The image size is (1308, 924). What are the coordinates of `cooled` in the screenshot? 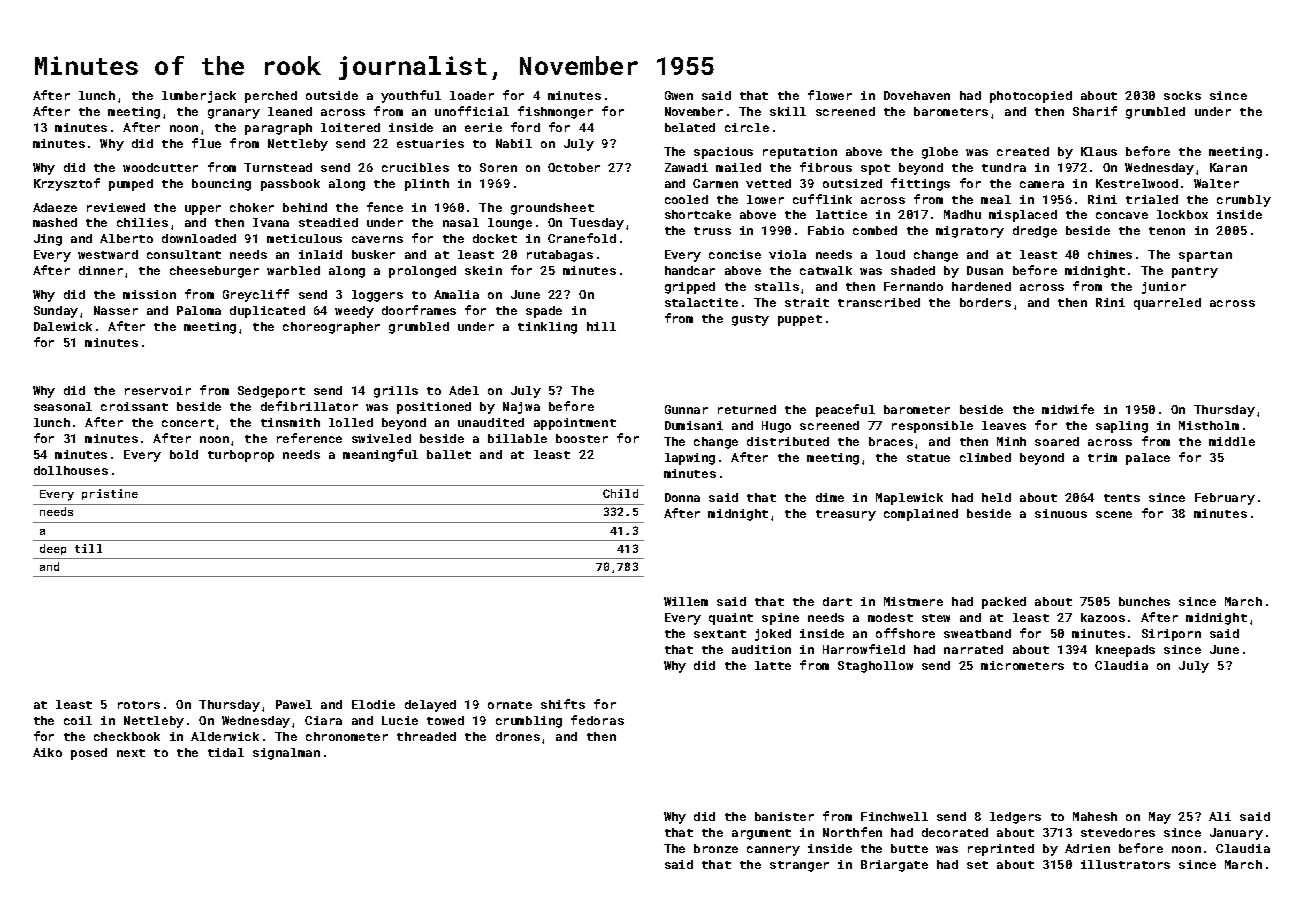 It's located at (686, 199).
